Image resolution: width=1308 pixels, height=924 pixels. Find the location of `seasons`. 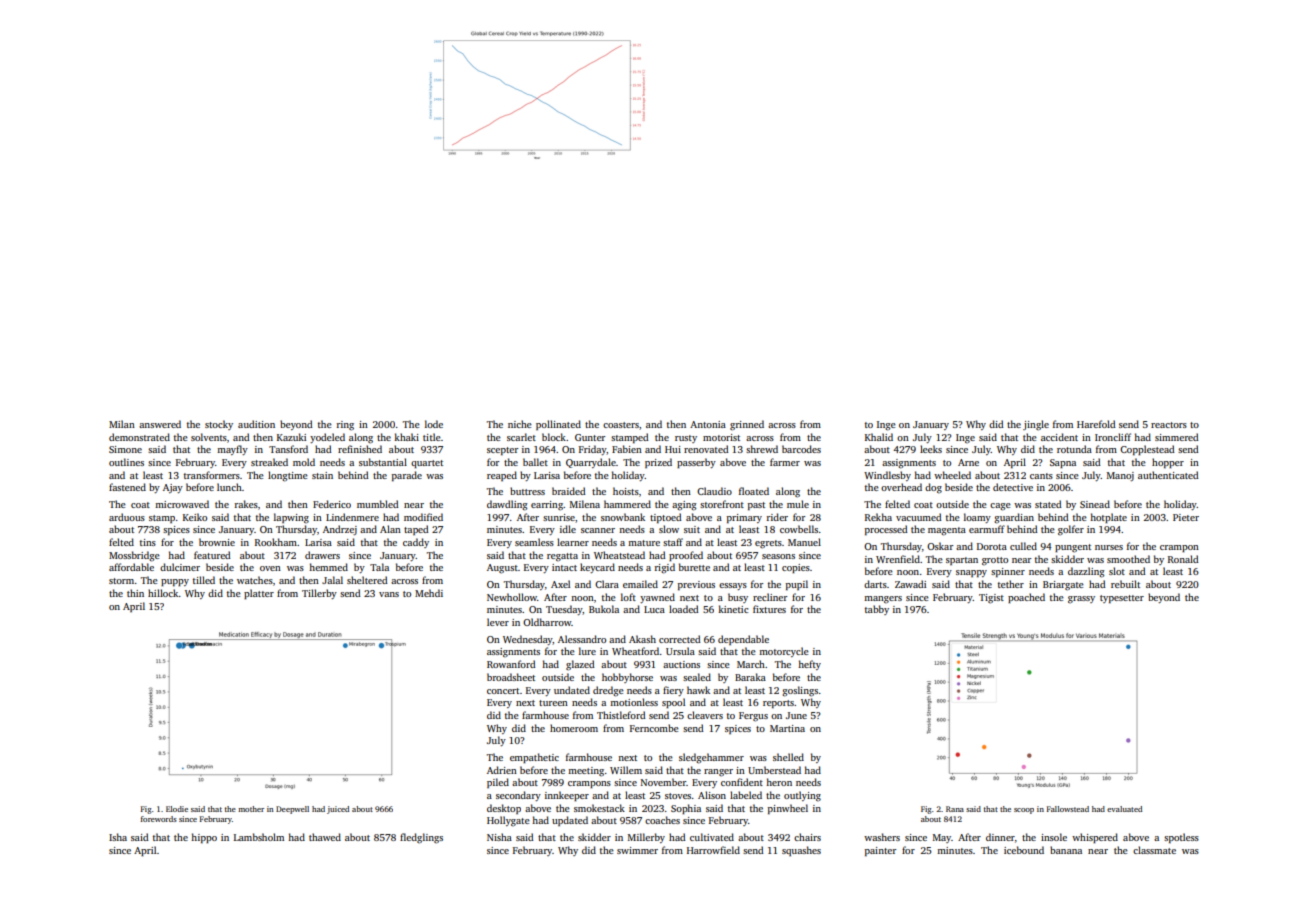

seasons is located at coordinates (778, 556).
